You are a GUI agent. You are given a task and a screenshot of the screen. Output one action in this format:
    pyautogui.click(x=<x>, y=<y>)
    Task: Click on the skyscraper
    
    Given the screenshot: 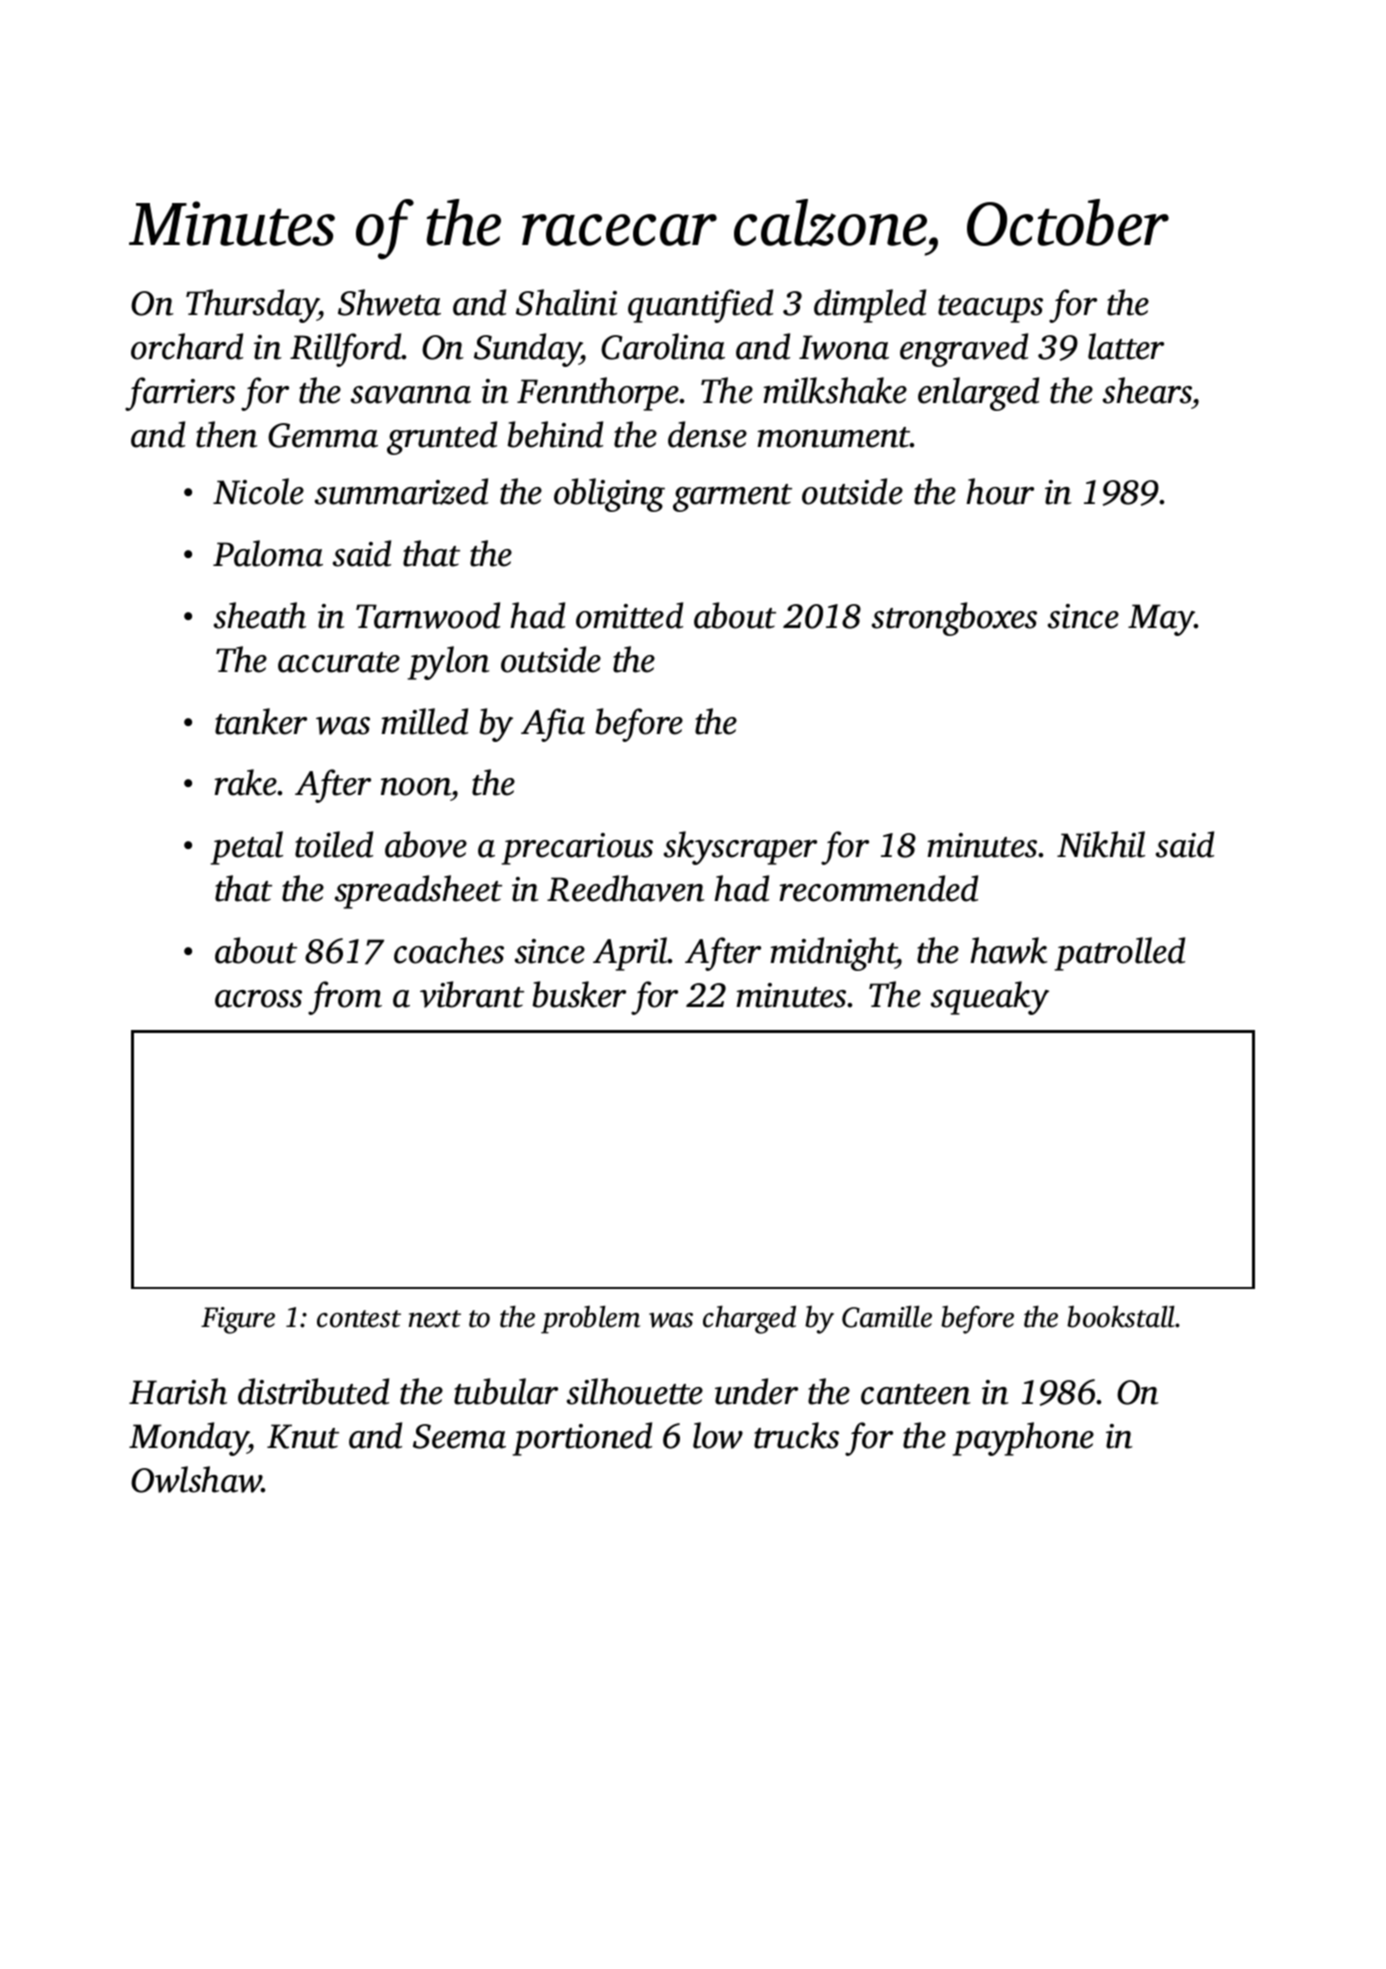 What is the action you would take?
    pyautogui.click(x=740, y=848)
